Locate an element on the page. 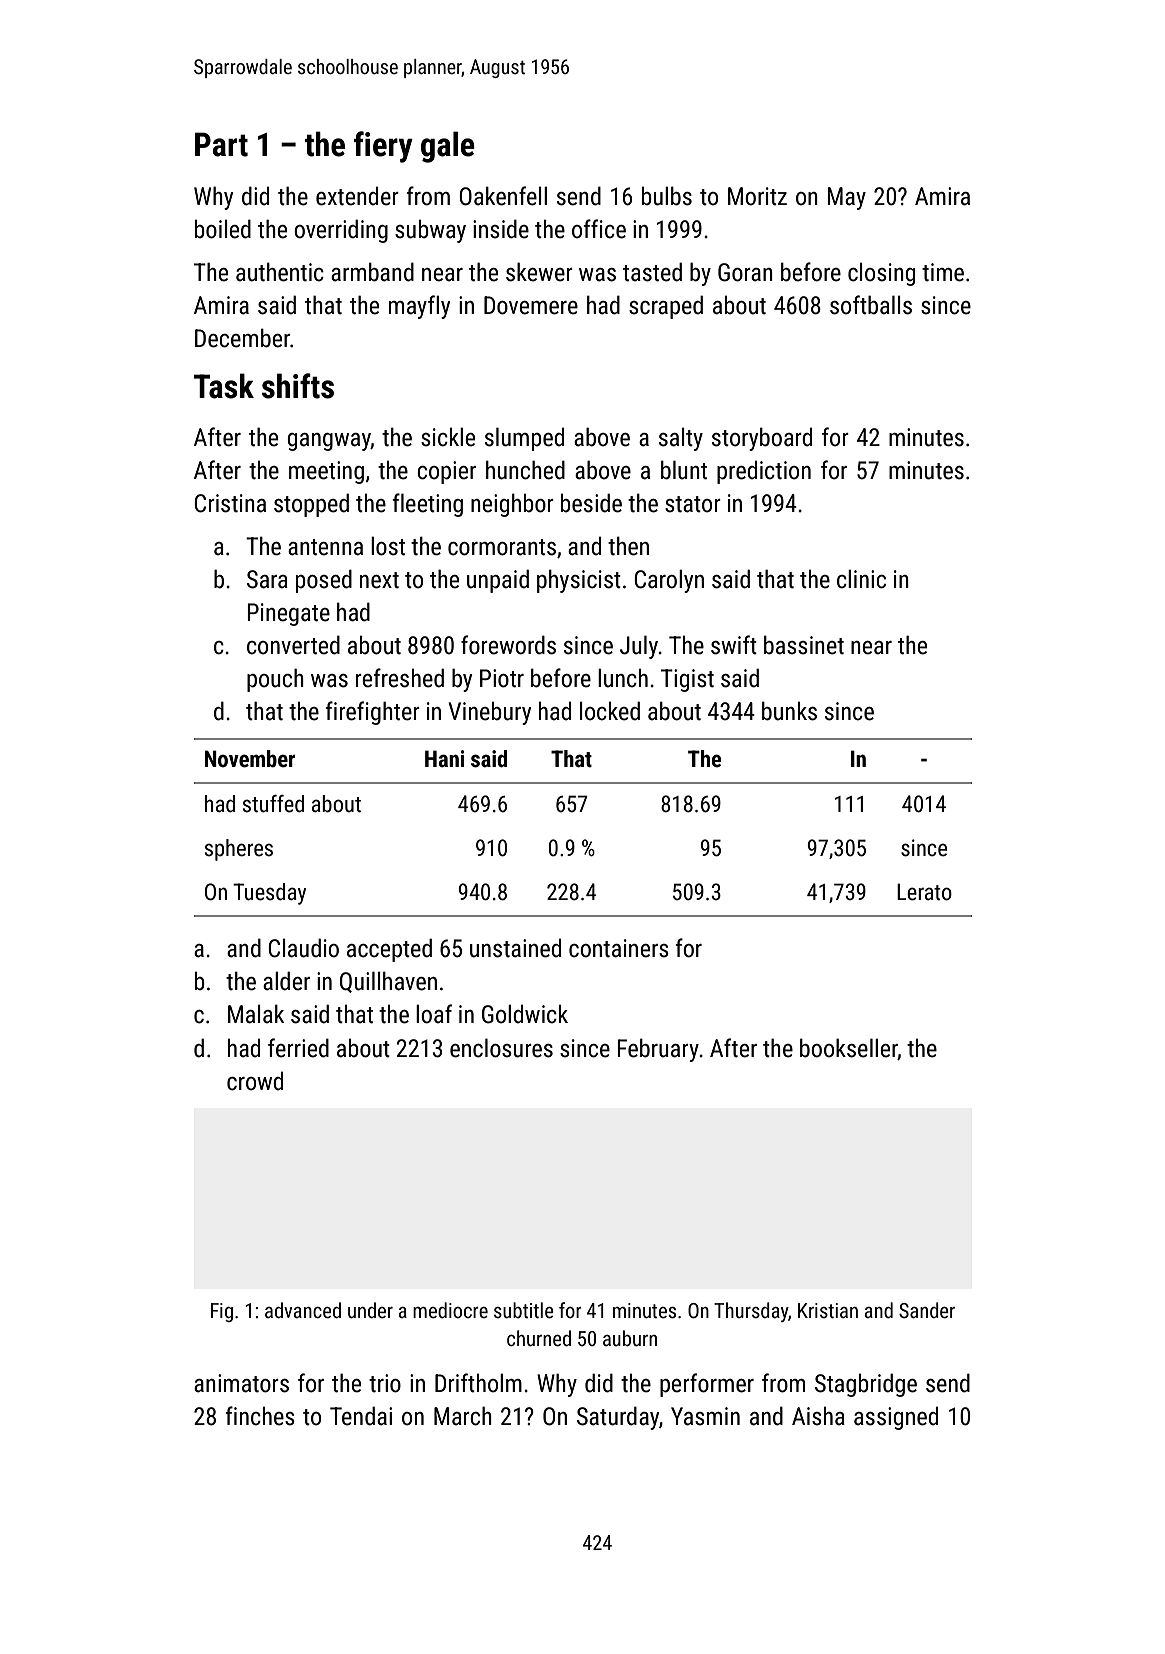 This image has width=1165, height=1654. Sander is located at coordinates (927, 1310).
